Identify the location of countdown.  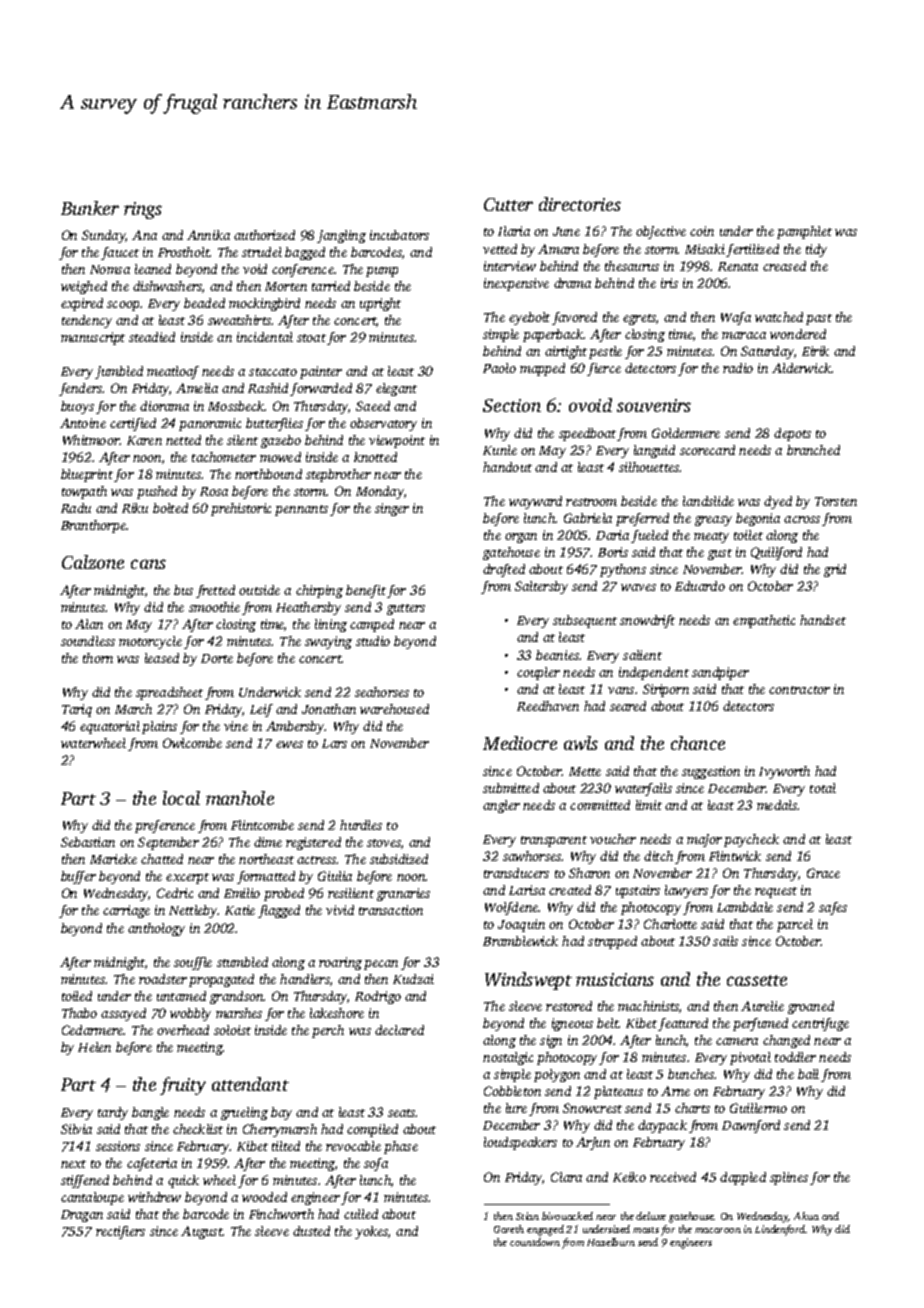
(535, 1242).
